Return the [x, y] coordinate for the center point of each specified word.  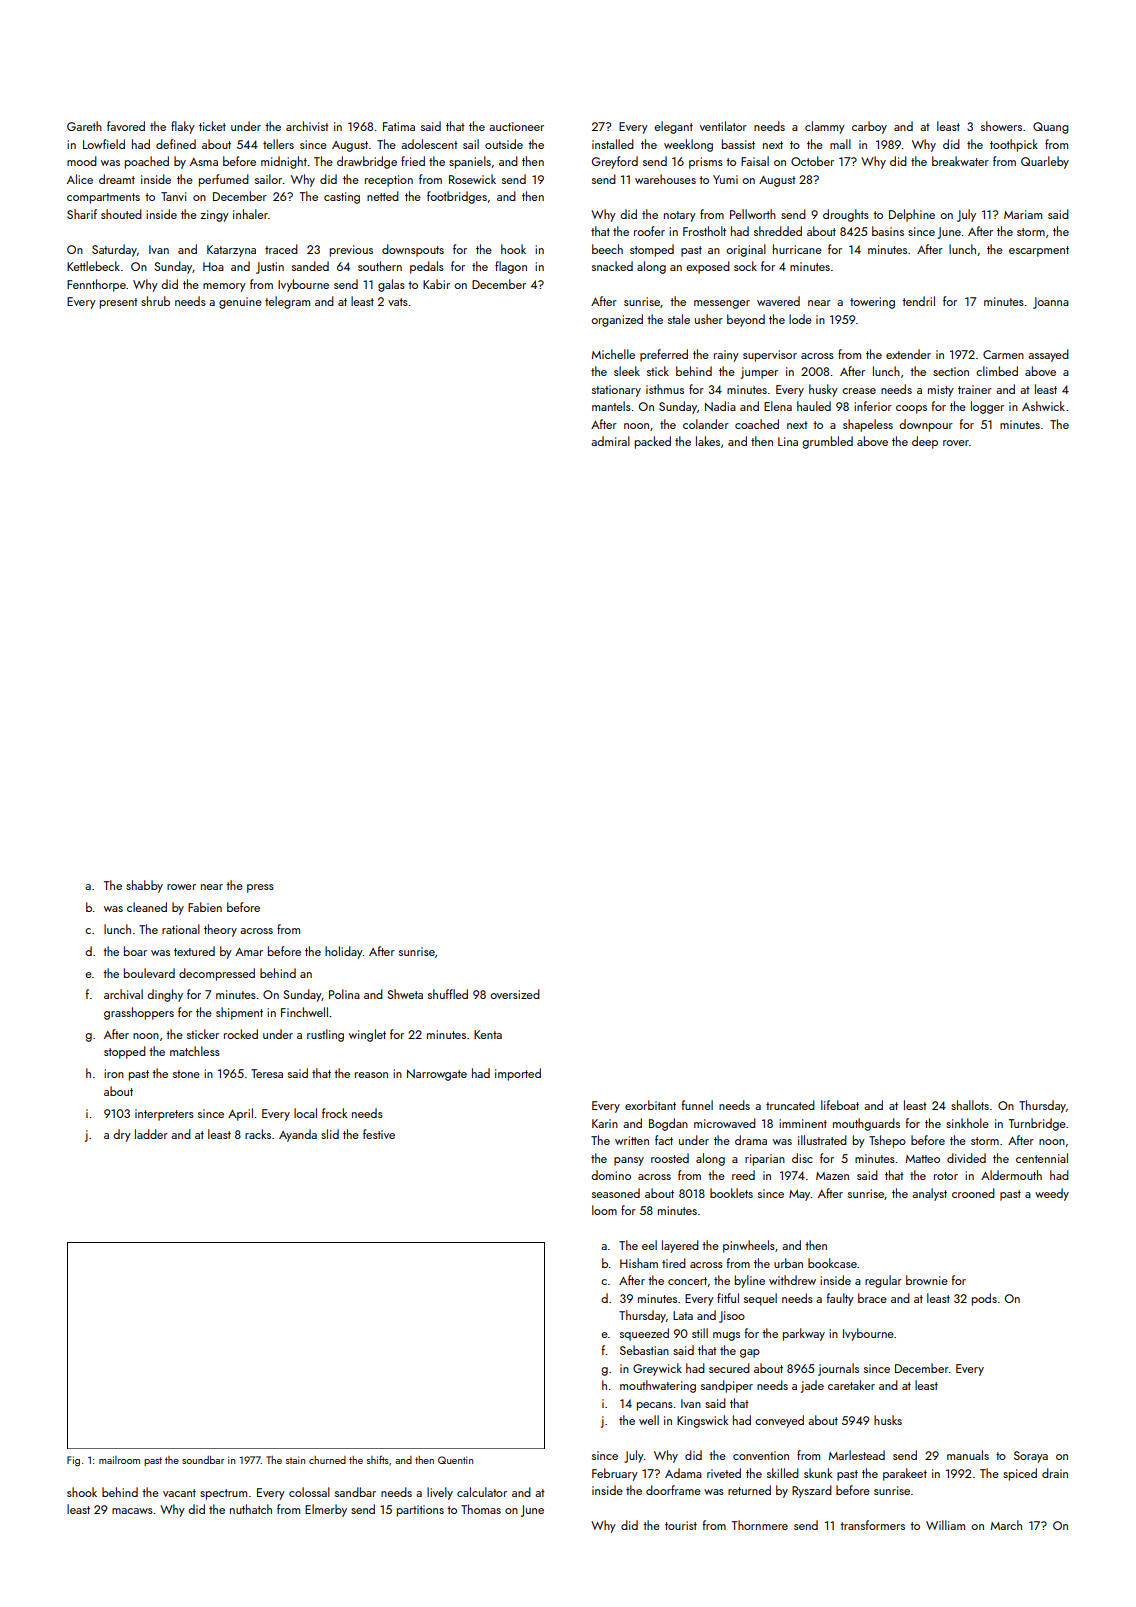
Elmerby [326, 1510]
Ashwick [1043, 406]
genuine [240, 303]
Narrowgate [437, 1075]
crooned [973, 1193]
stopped [125, 1052]
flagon [511, 267]
